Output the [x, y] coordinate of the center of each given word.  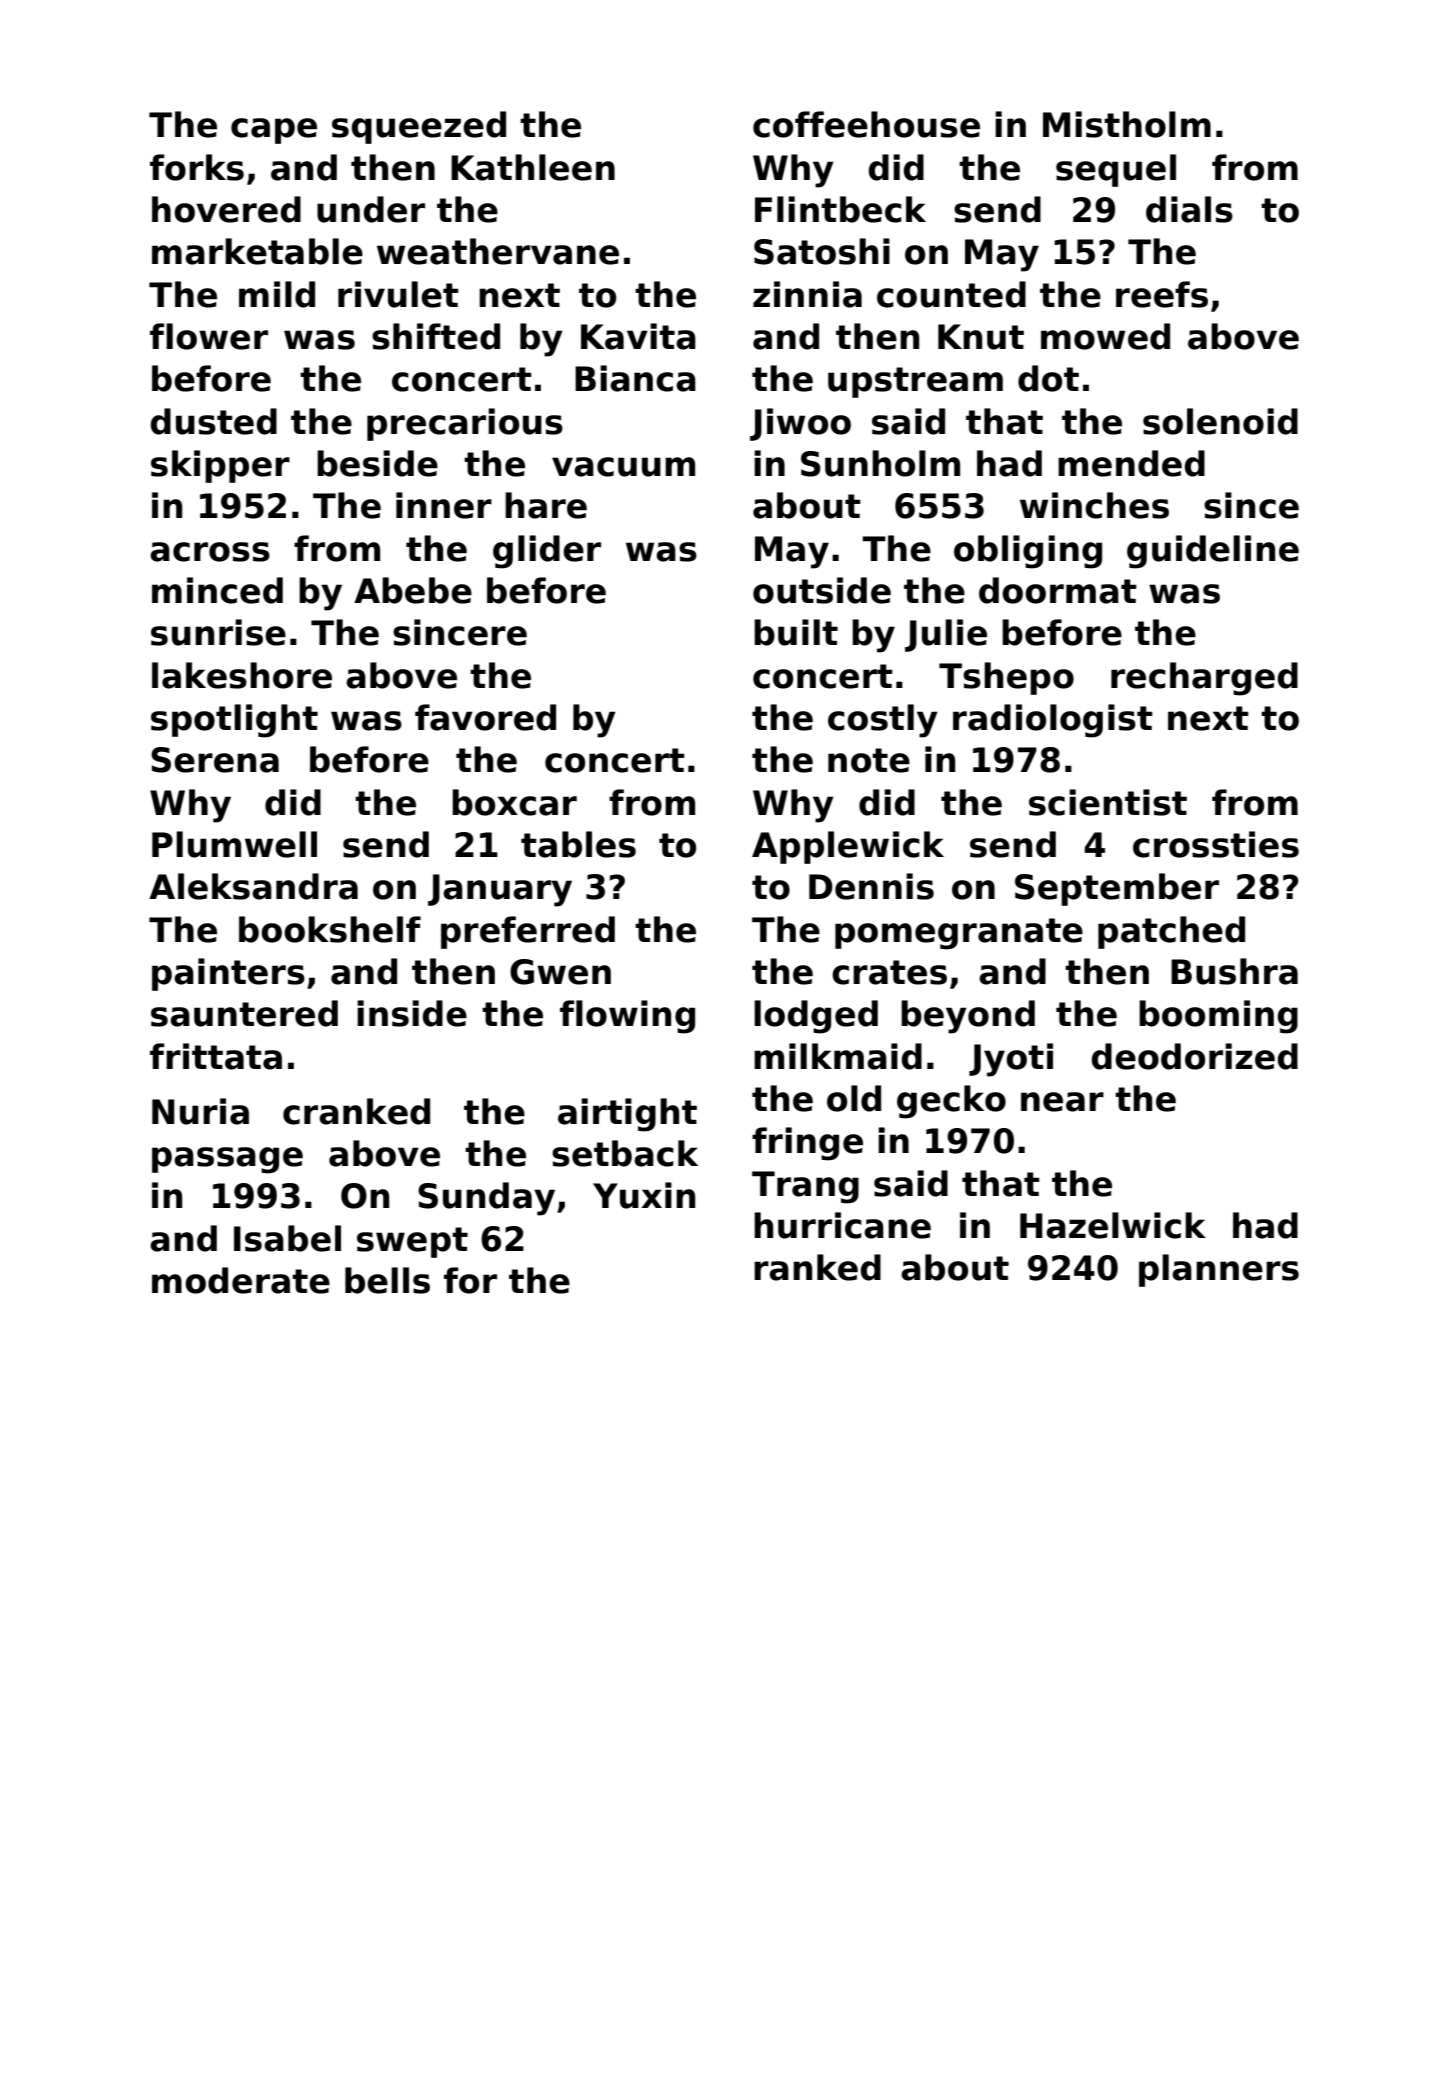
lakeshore [242, 675]
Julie [946, 635]
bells [387, 1280]
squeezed [419, 127]
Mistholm [1127, 124]
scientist [1108, 802]
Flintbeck [840, 209]
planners [1219, 1270]
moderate [241, 1280]
